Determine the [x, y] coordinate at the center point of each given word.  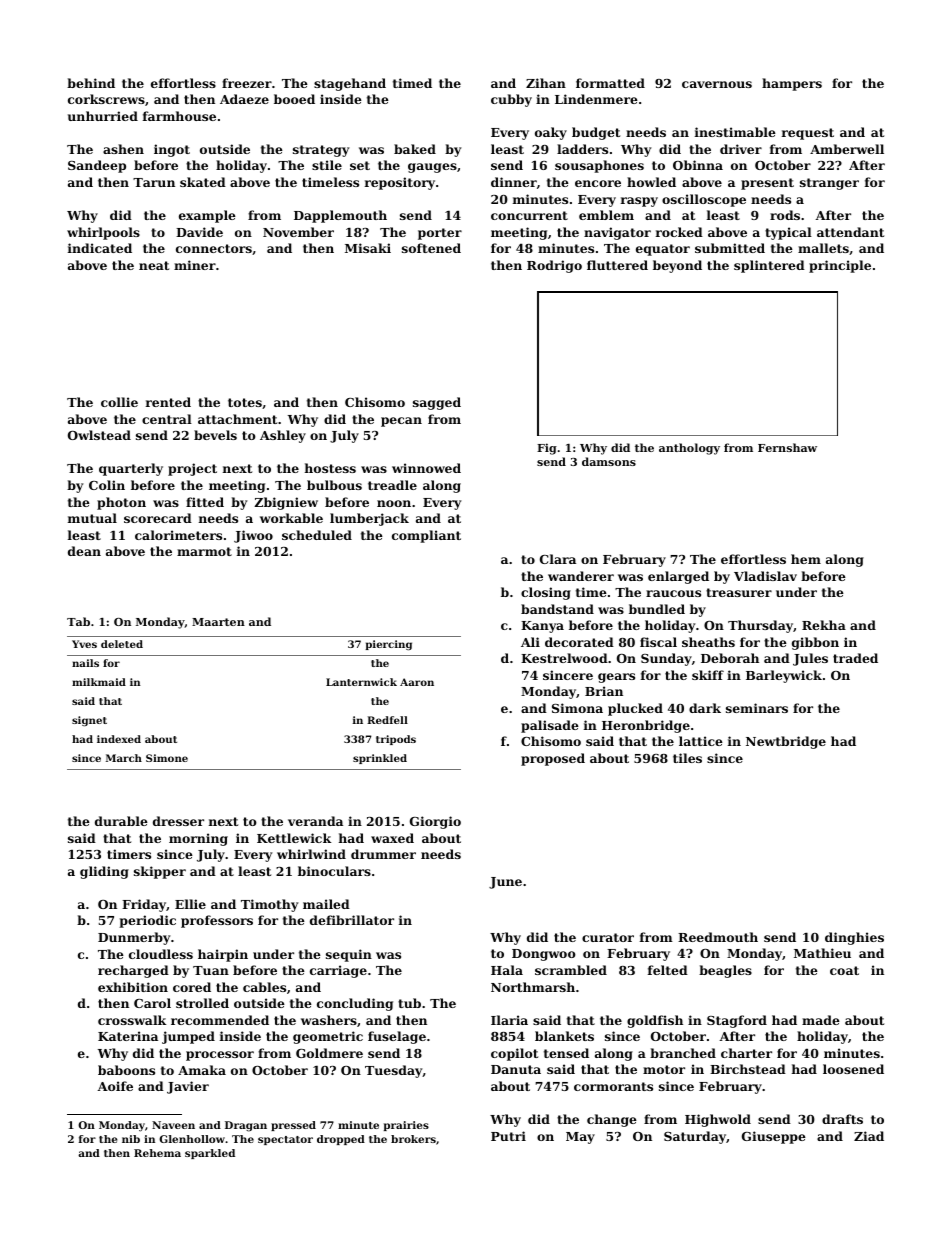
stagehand [350, 84]
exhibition [133, 987]
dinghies [854, 938]
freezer [247, 83]
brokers [413, 1139]
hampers [792, 84]
